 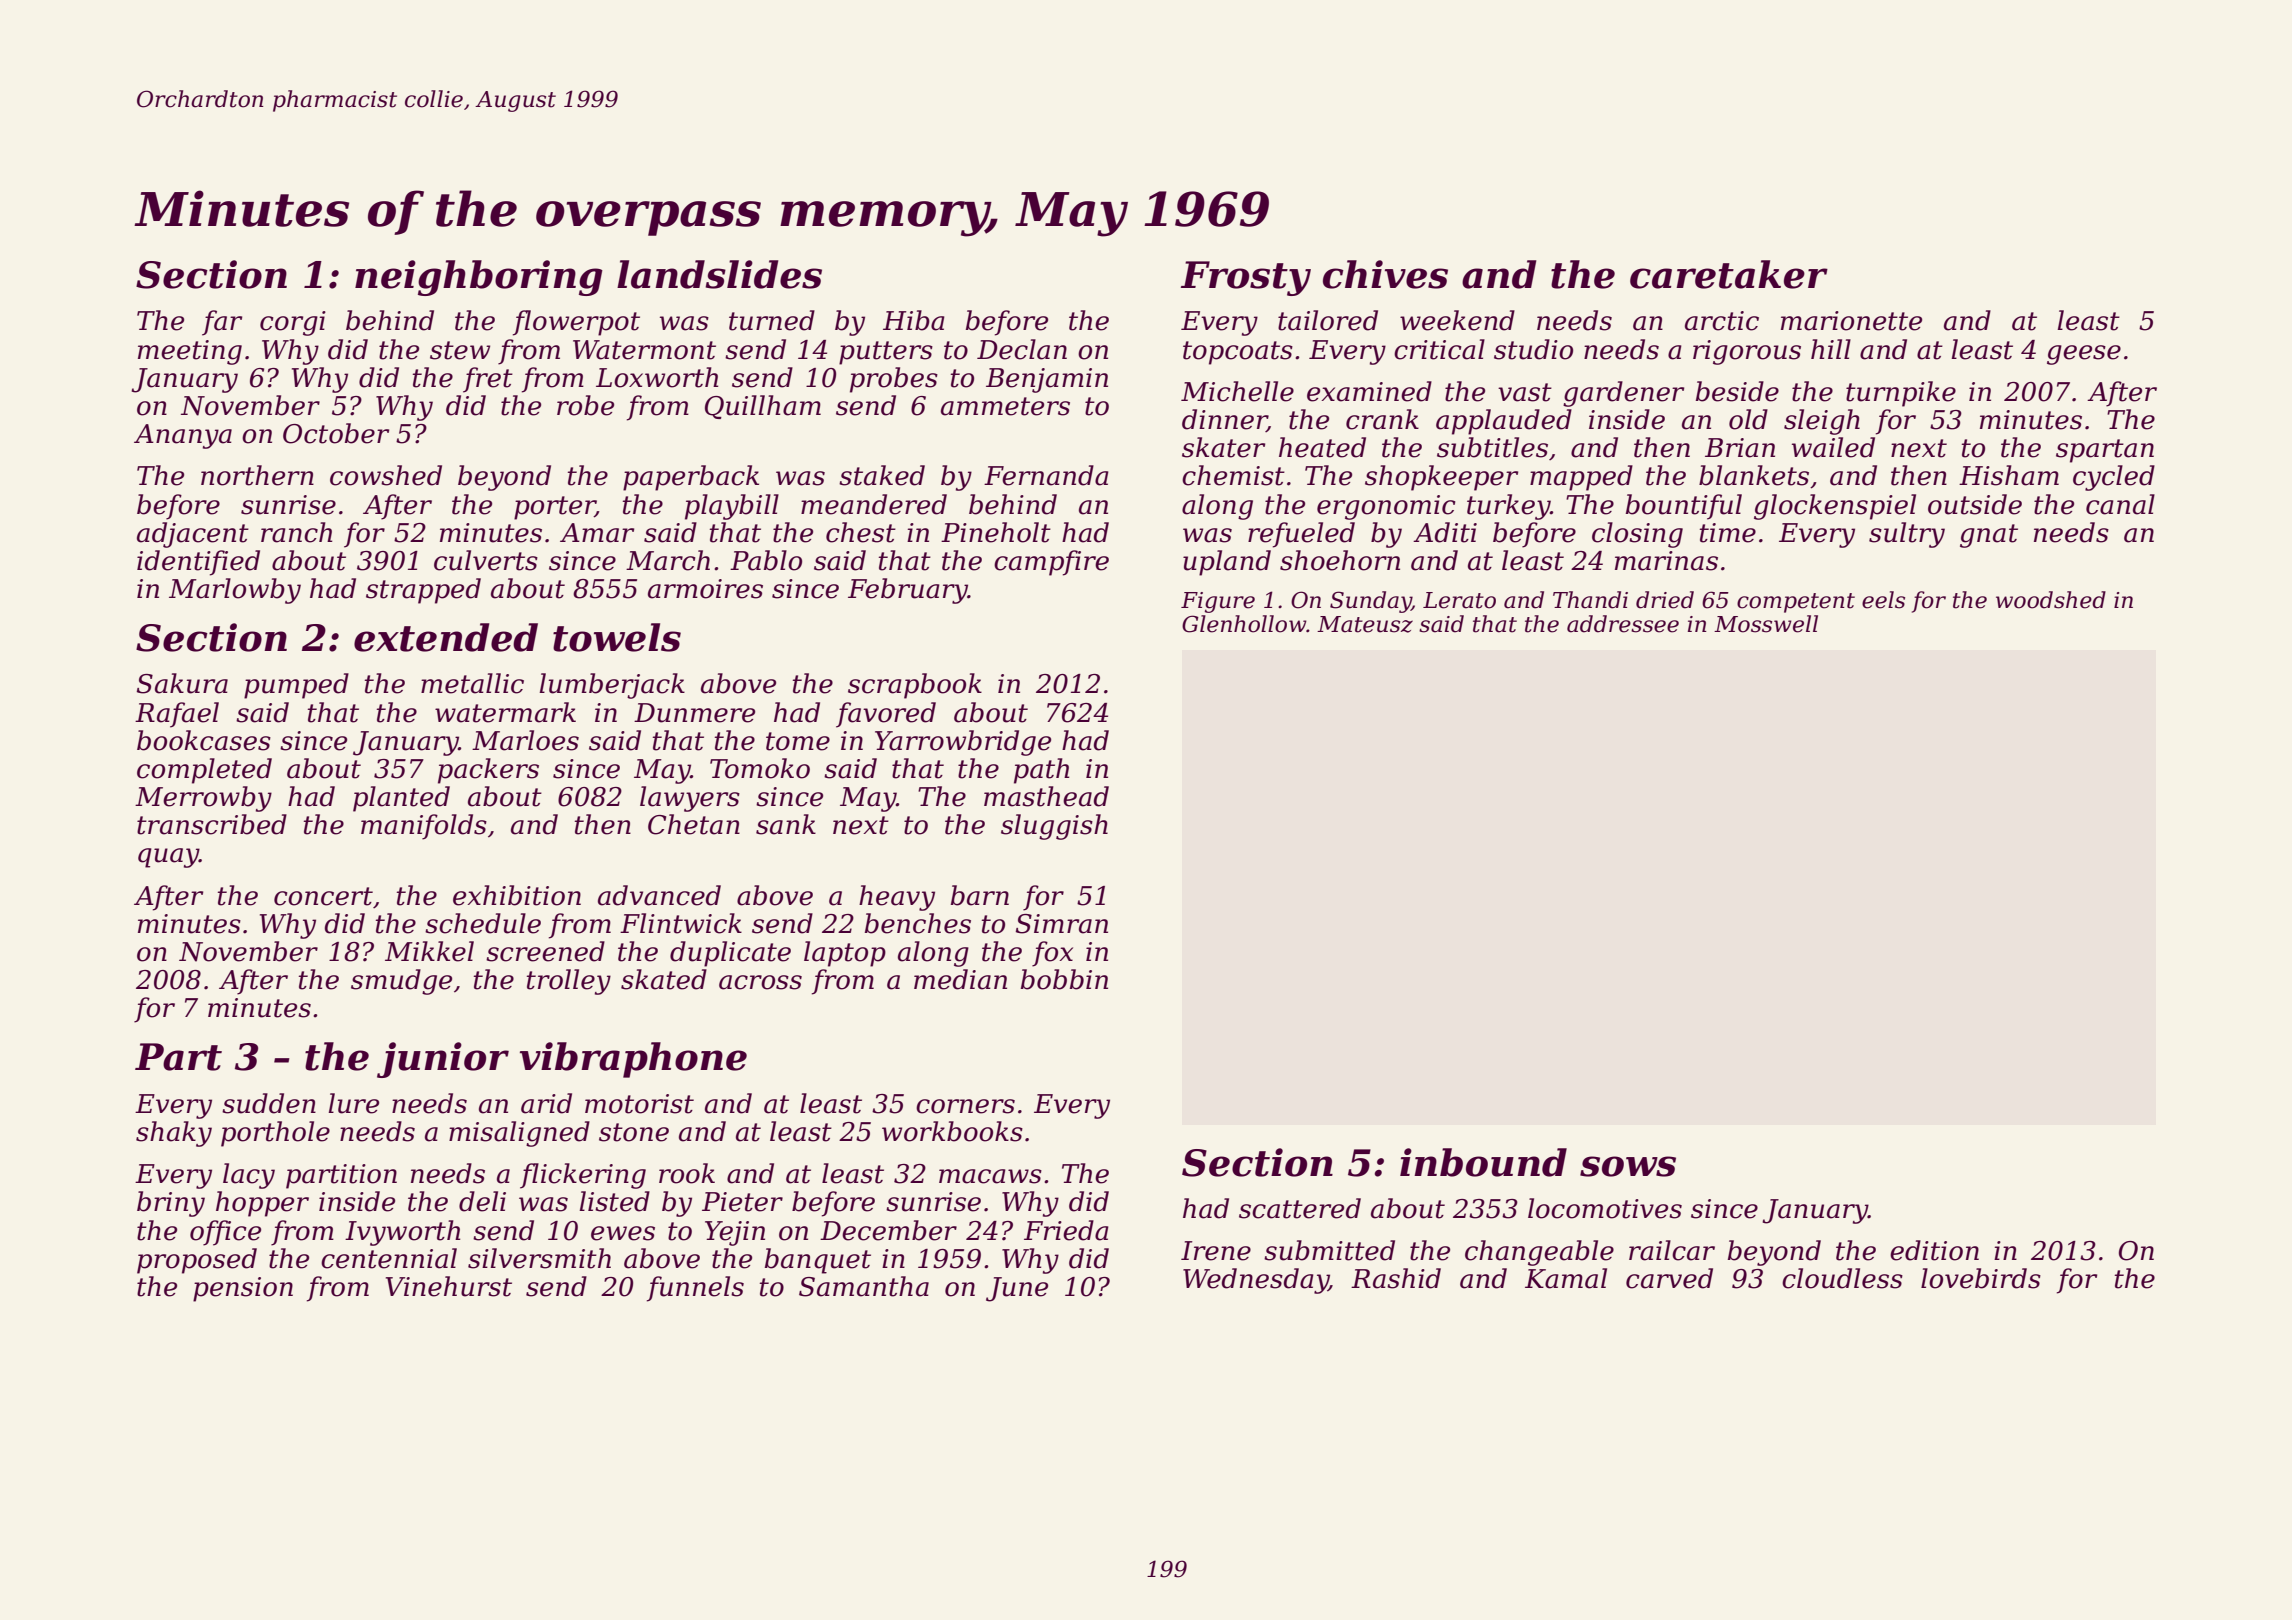 I want to click on arid, so click(x=546, y=1103).
